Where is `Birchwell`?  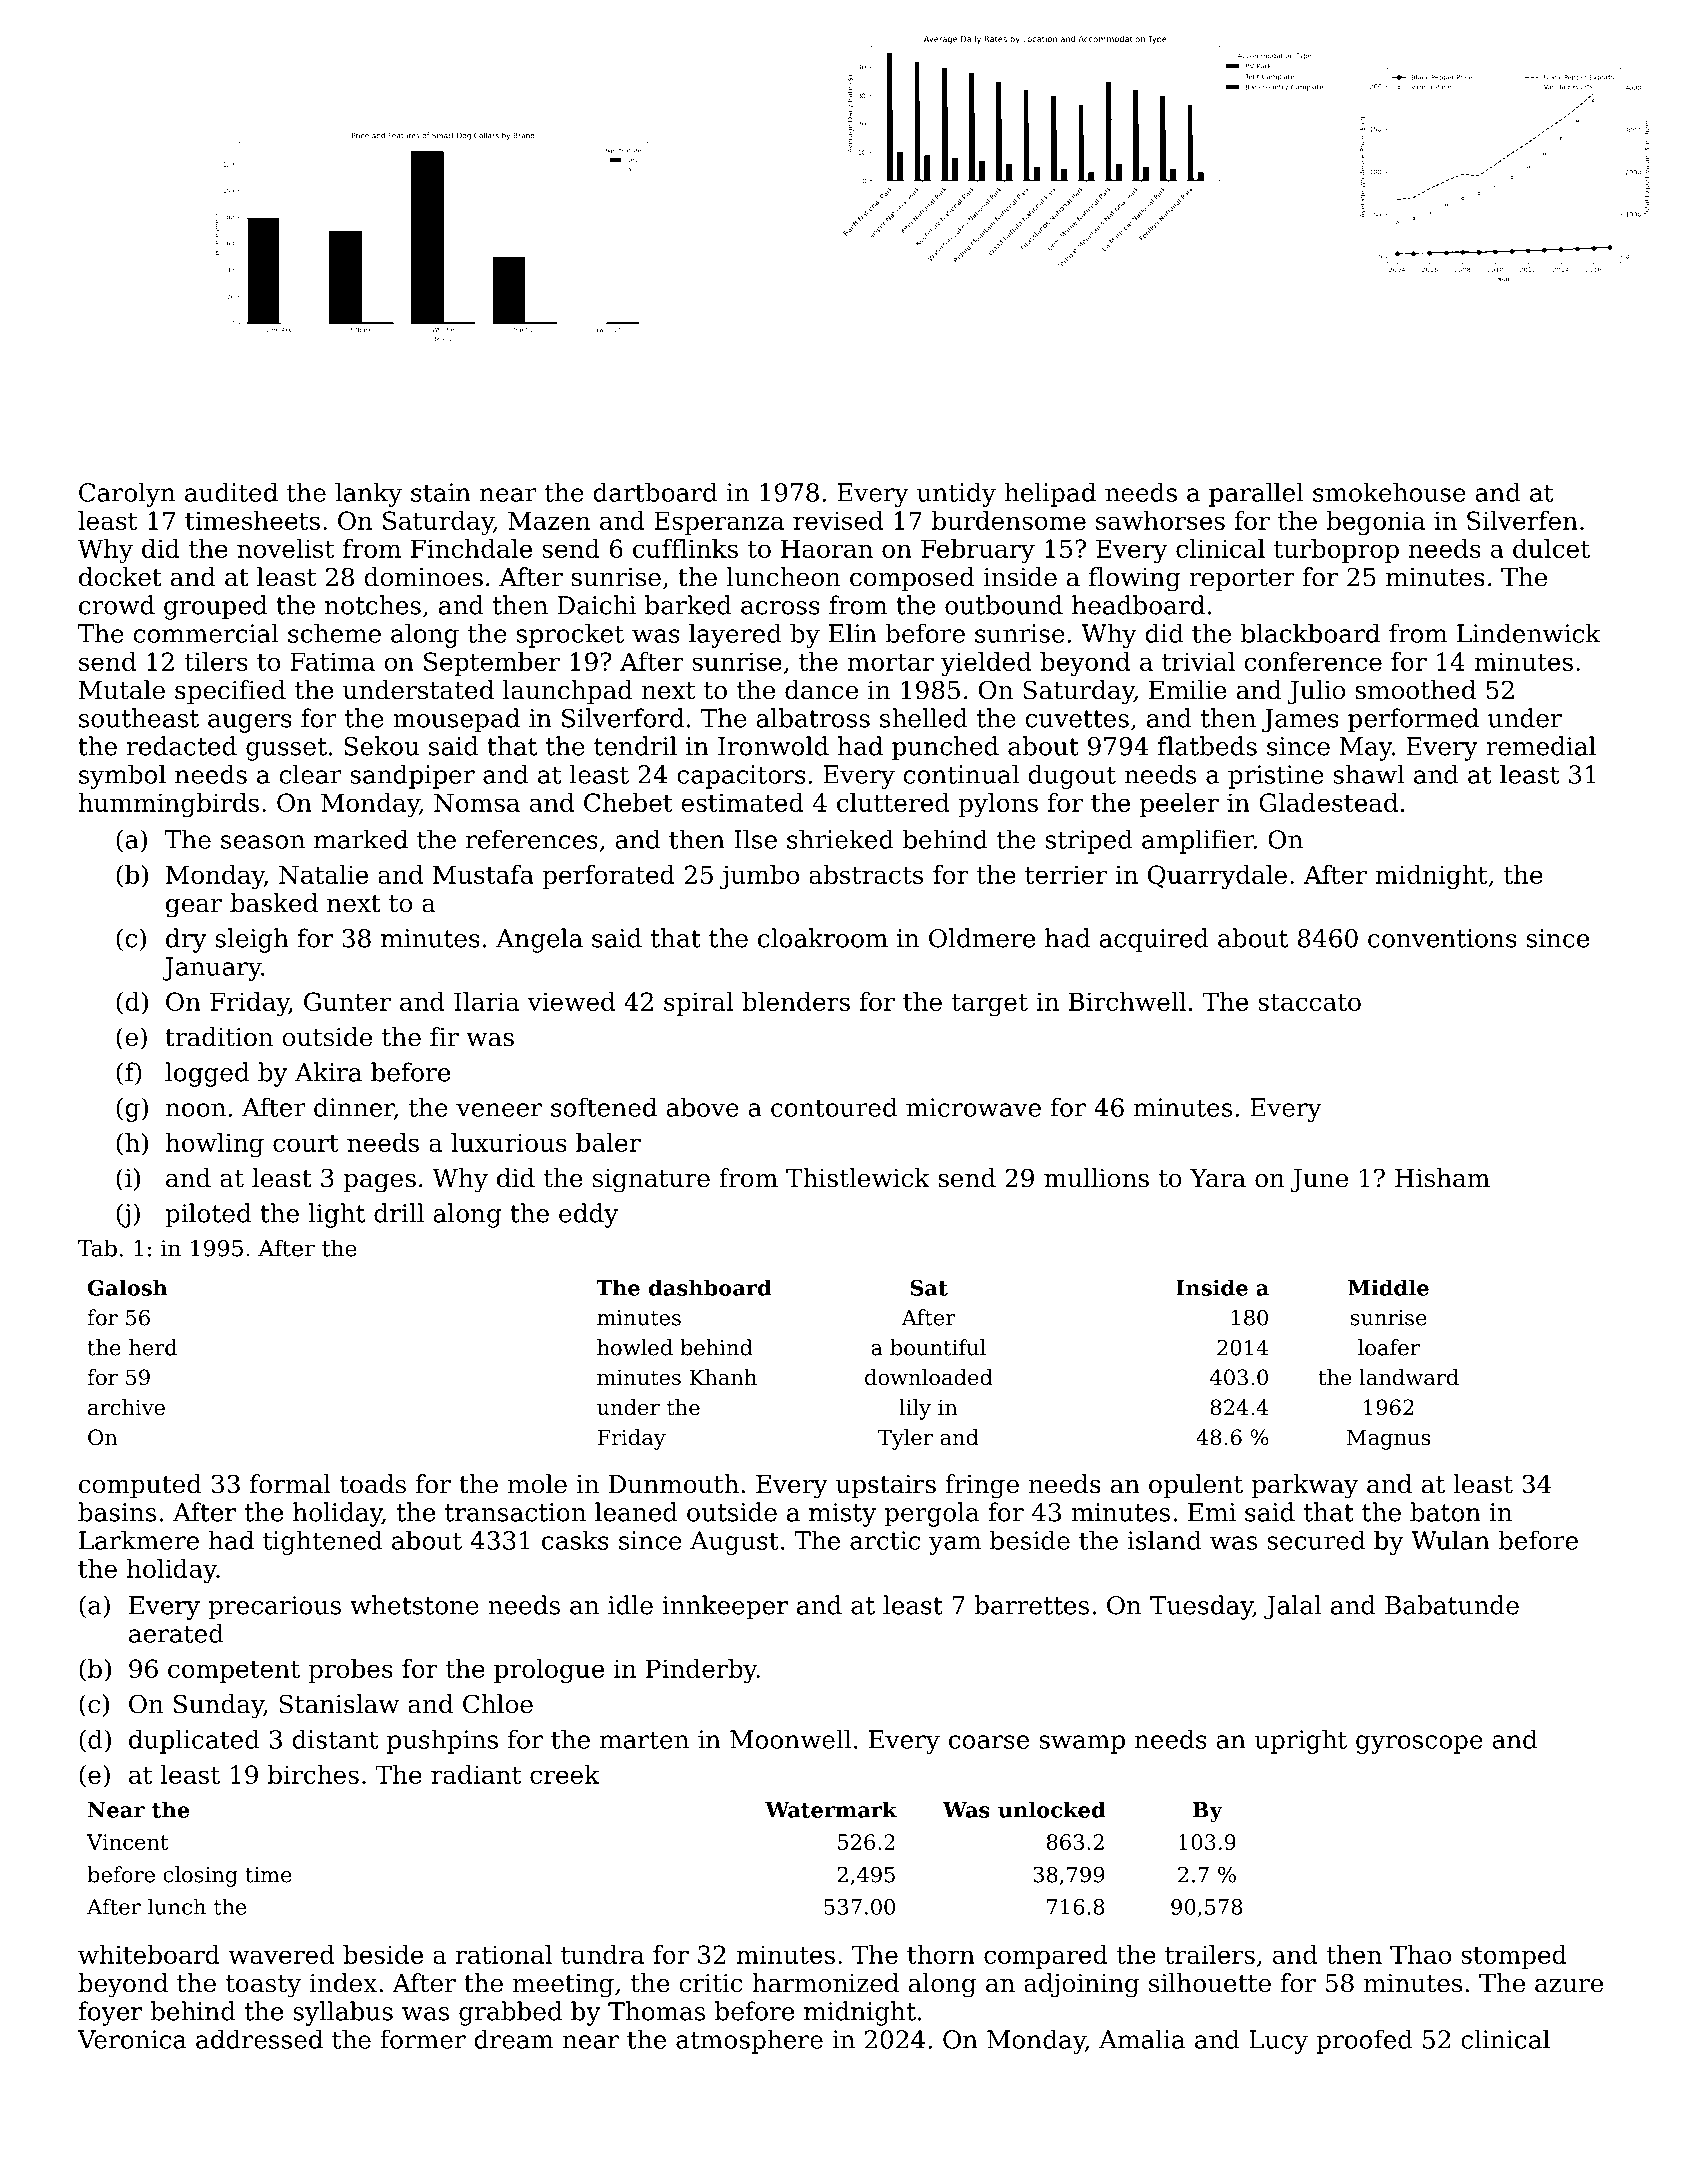
Birchwell is located at coordinates (1127, 1001).
